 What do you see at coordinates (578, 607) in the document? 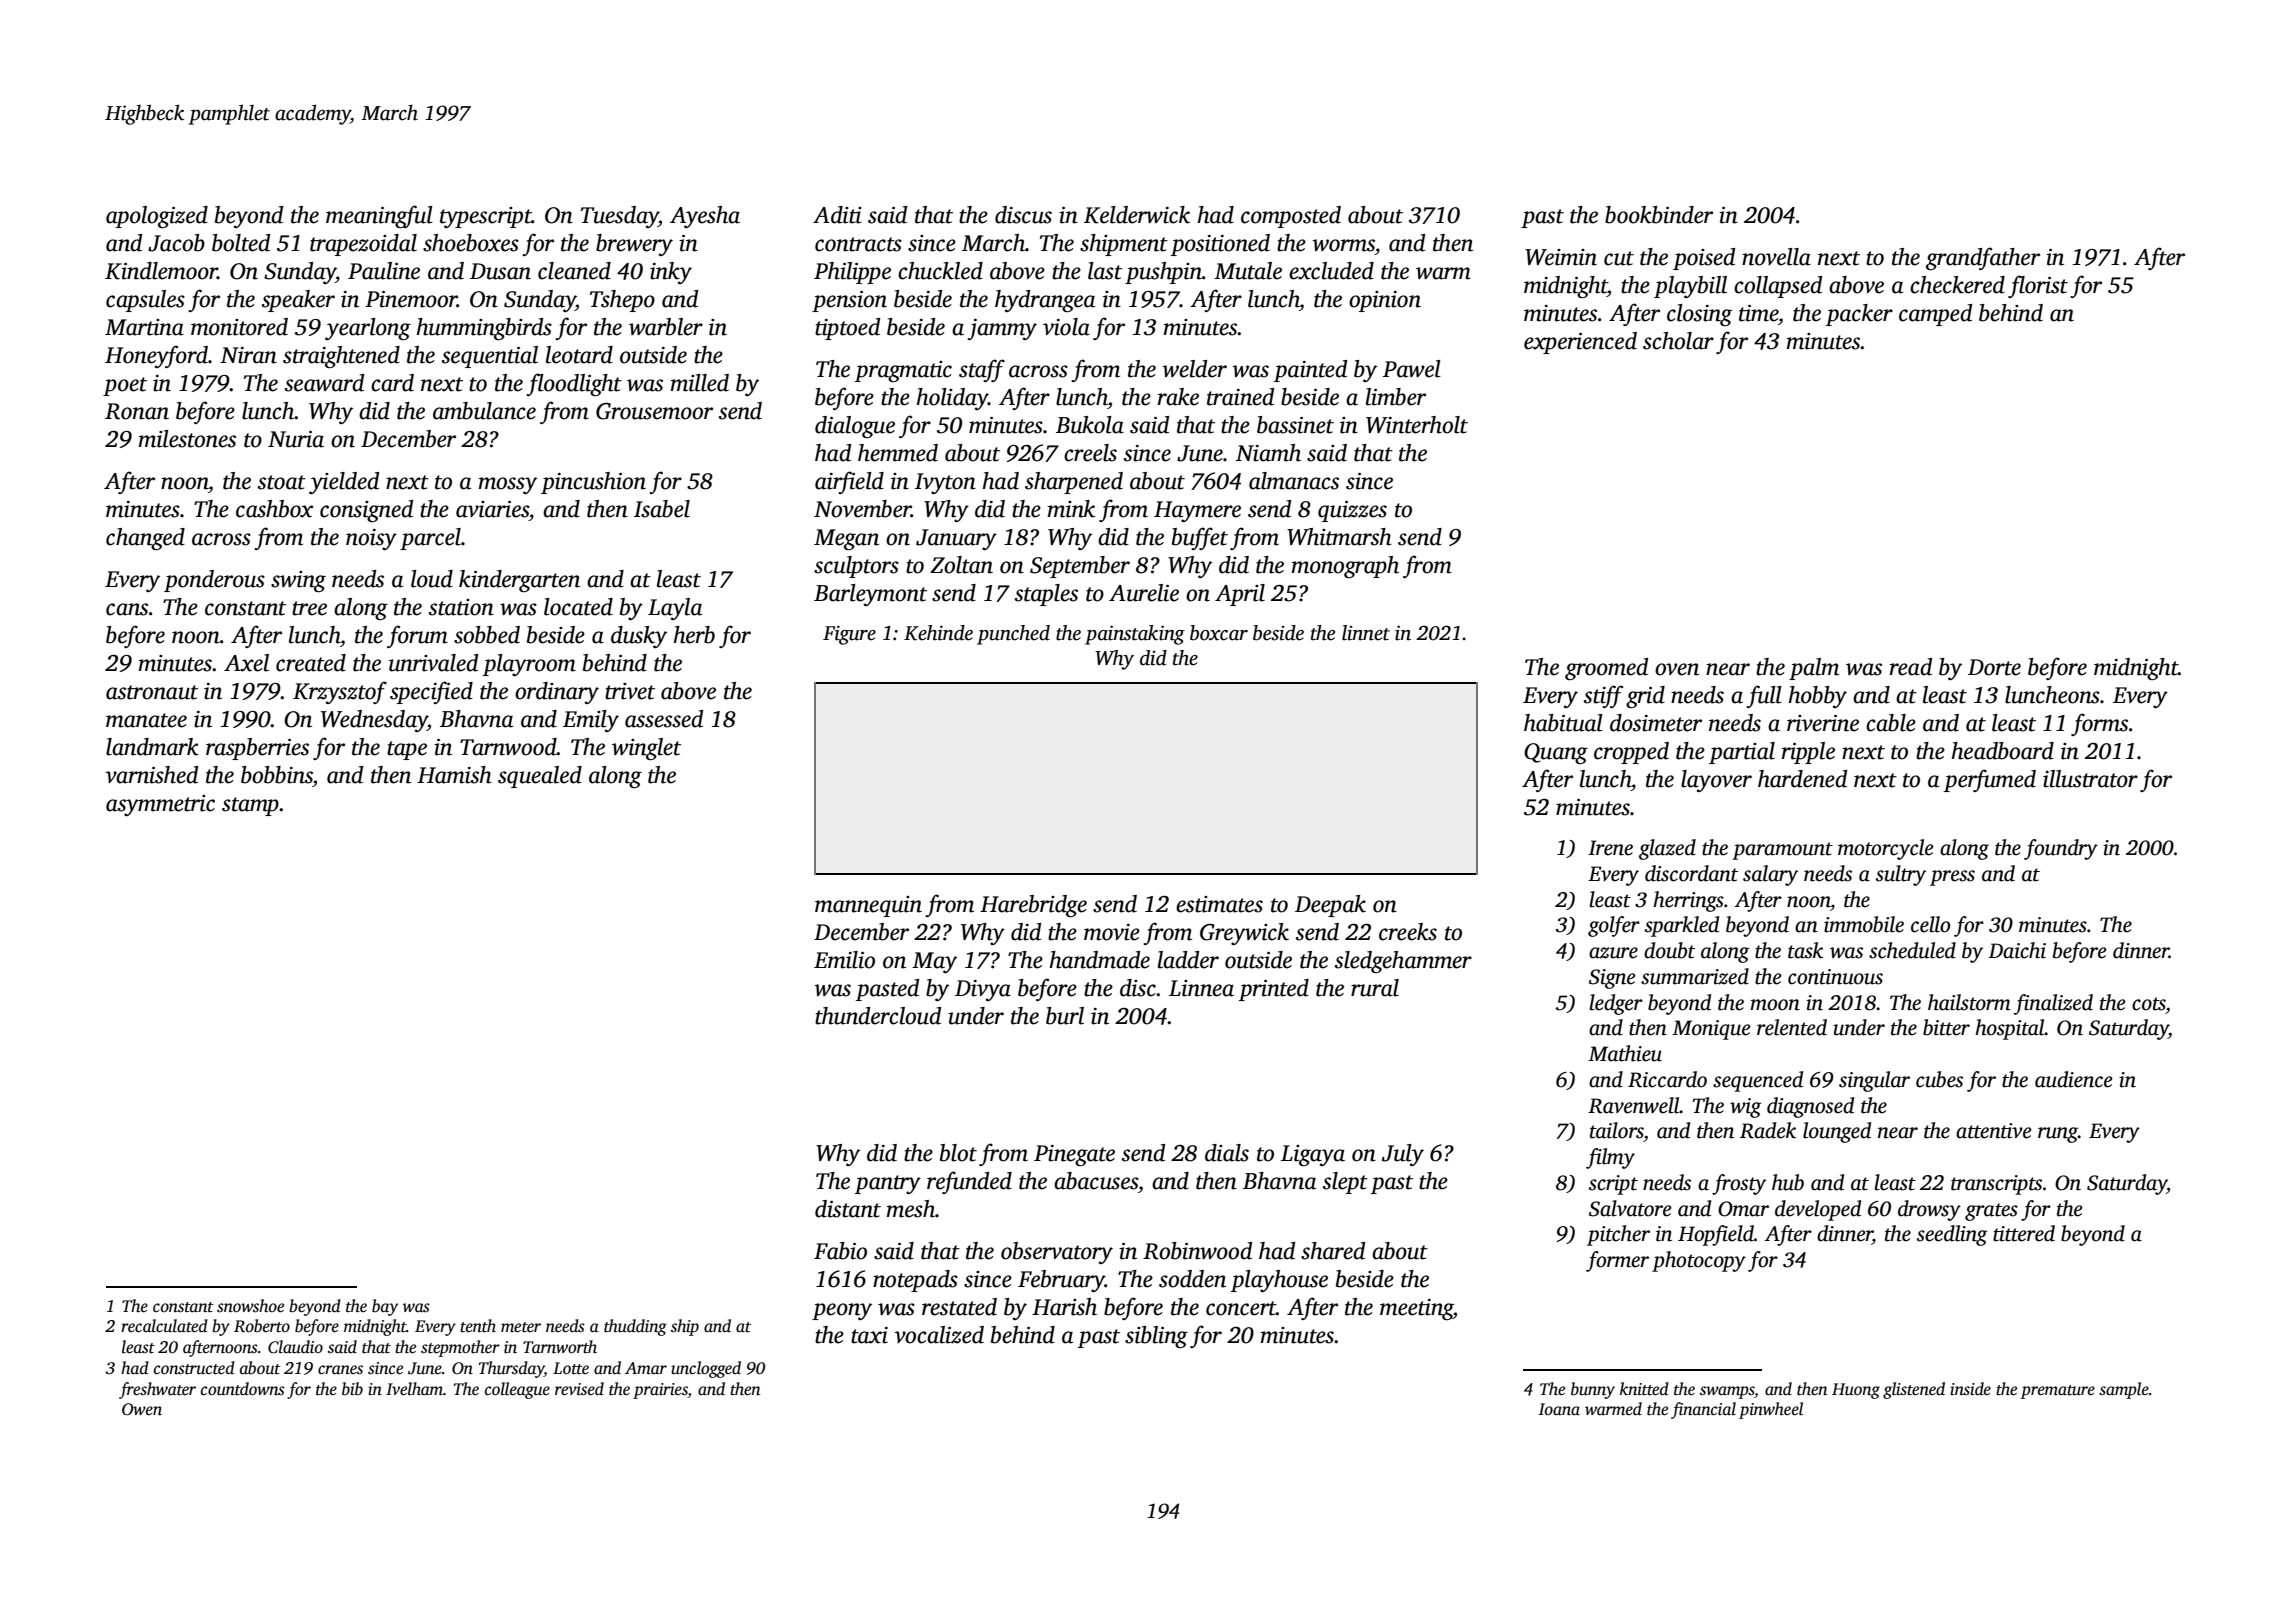
I see `located` at bounding box center [578, 607].
